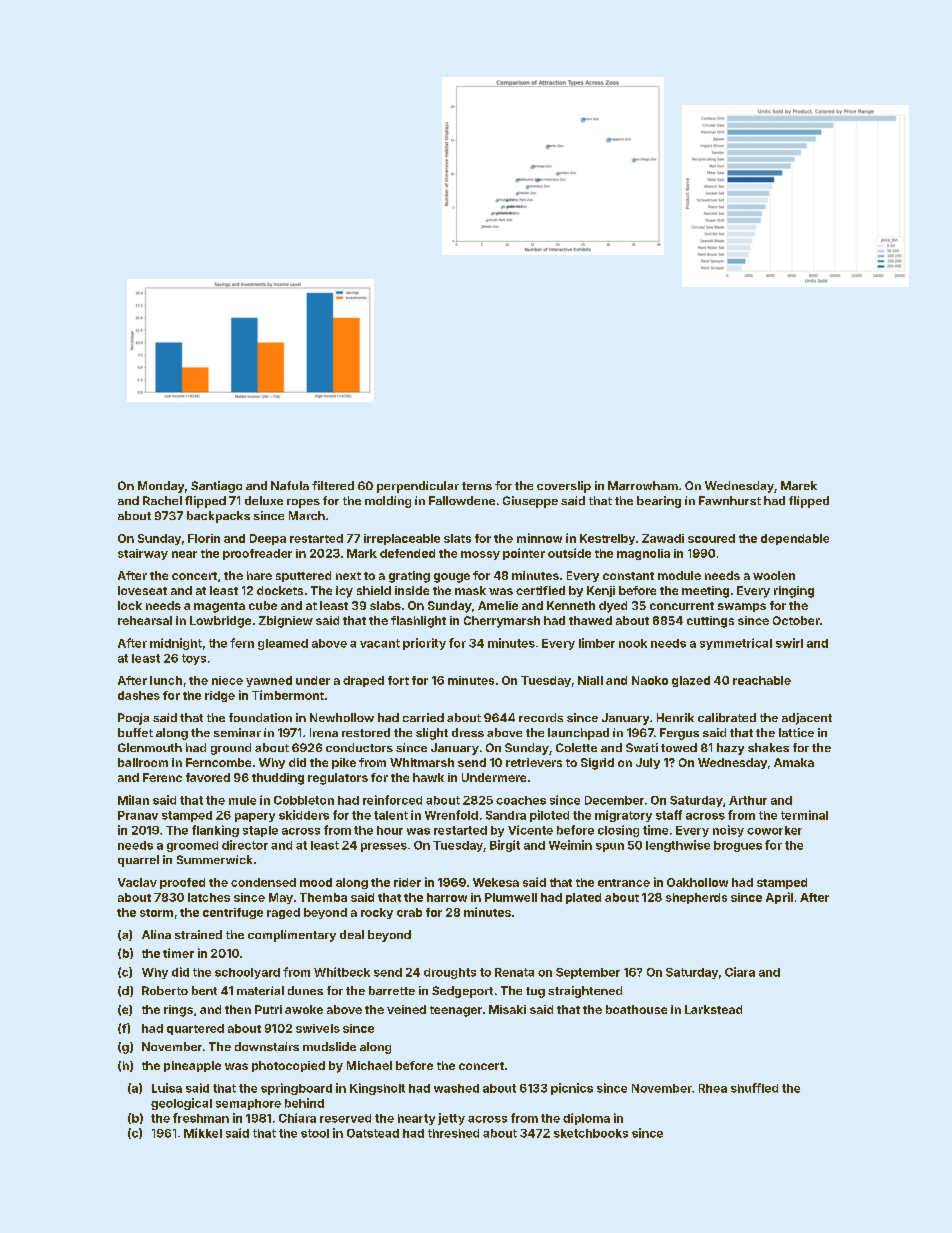 The image size is (952, 1233). I want to click on minnow, so click(539, 538).
